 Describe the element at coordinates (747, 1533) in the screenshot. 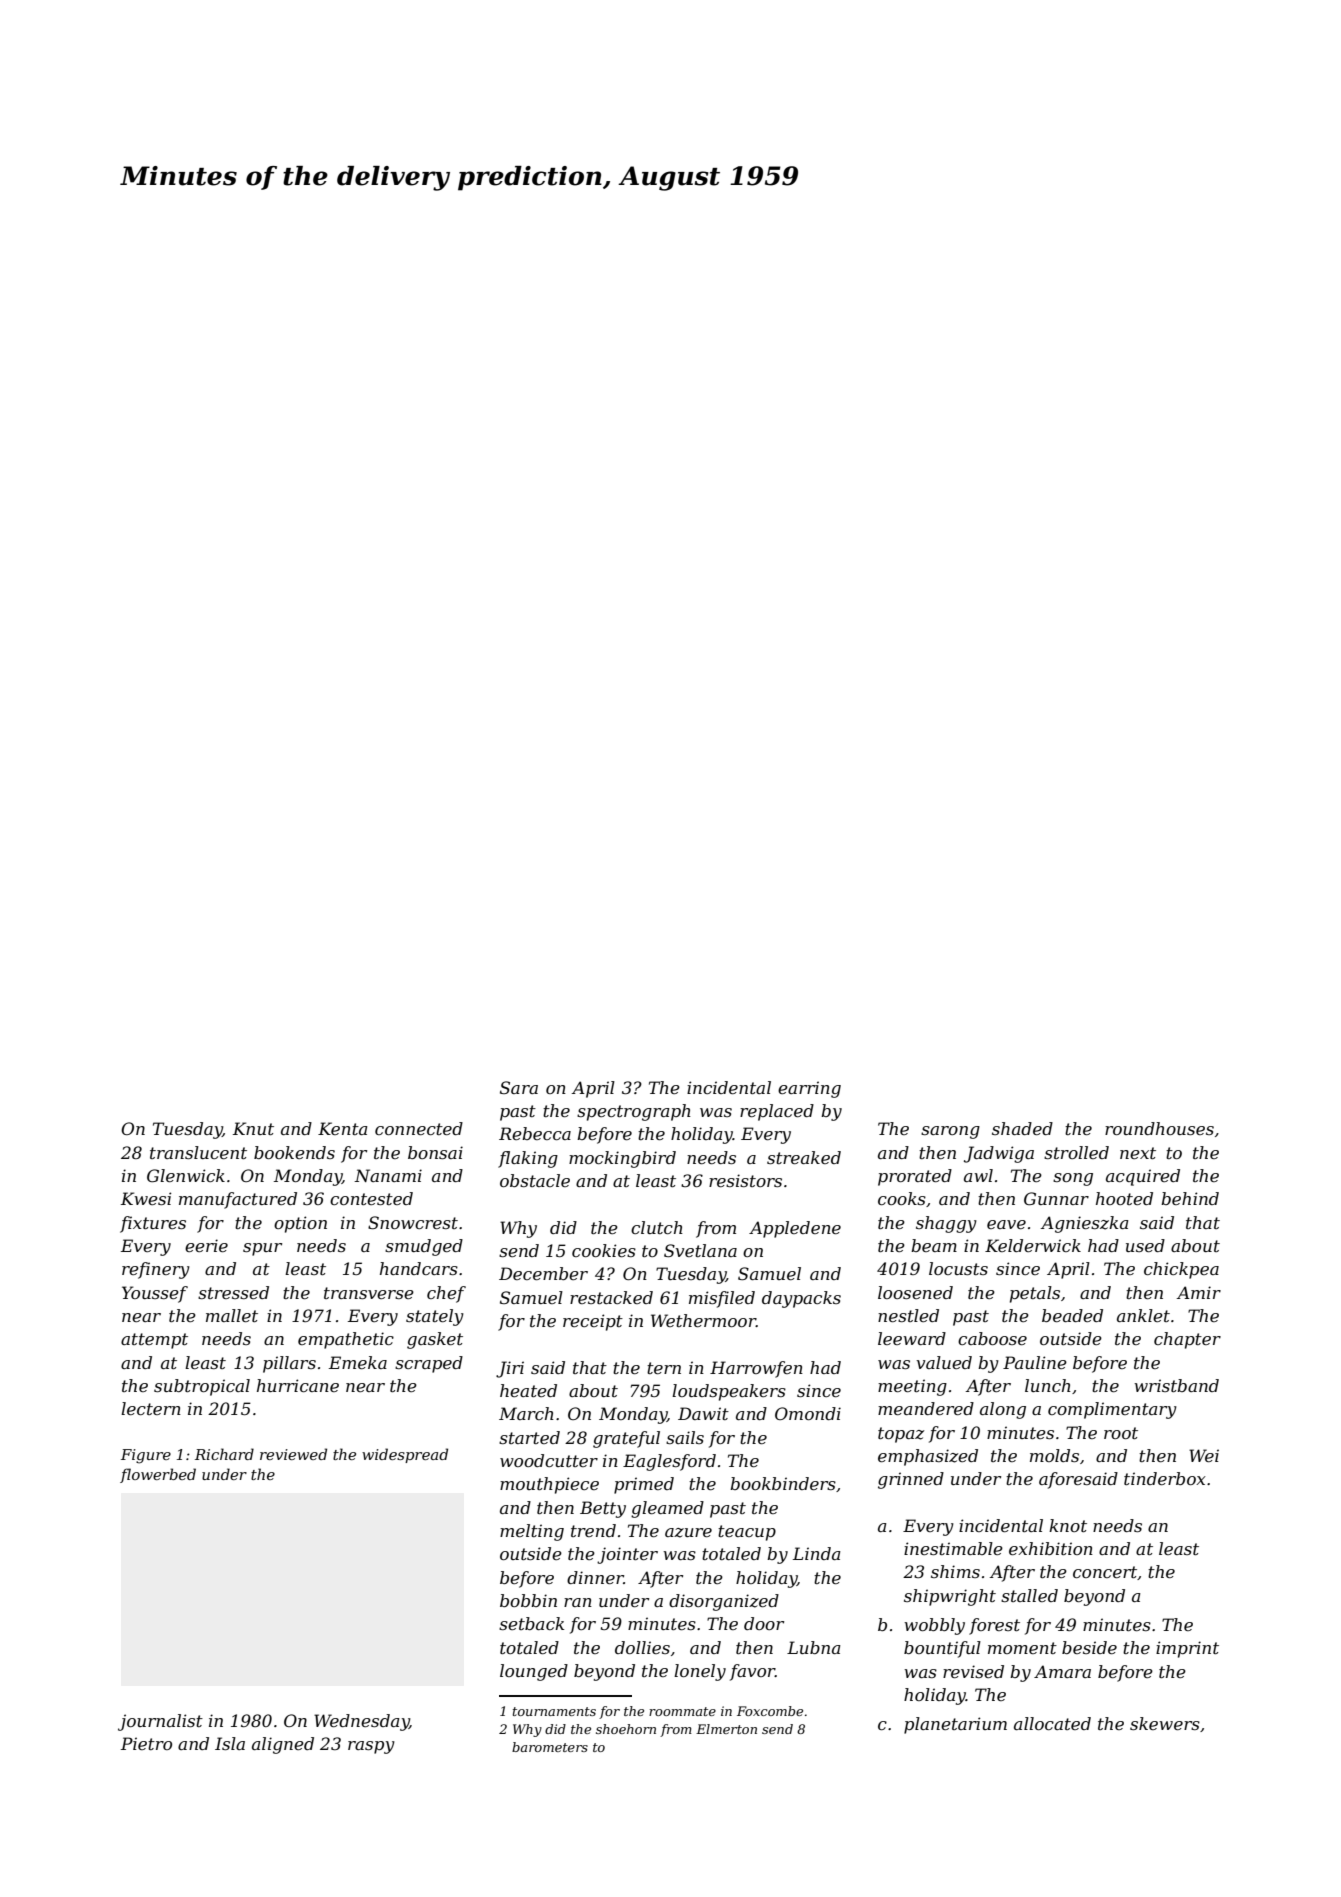

I see `teacup` at that location.
